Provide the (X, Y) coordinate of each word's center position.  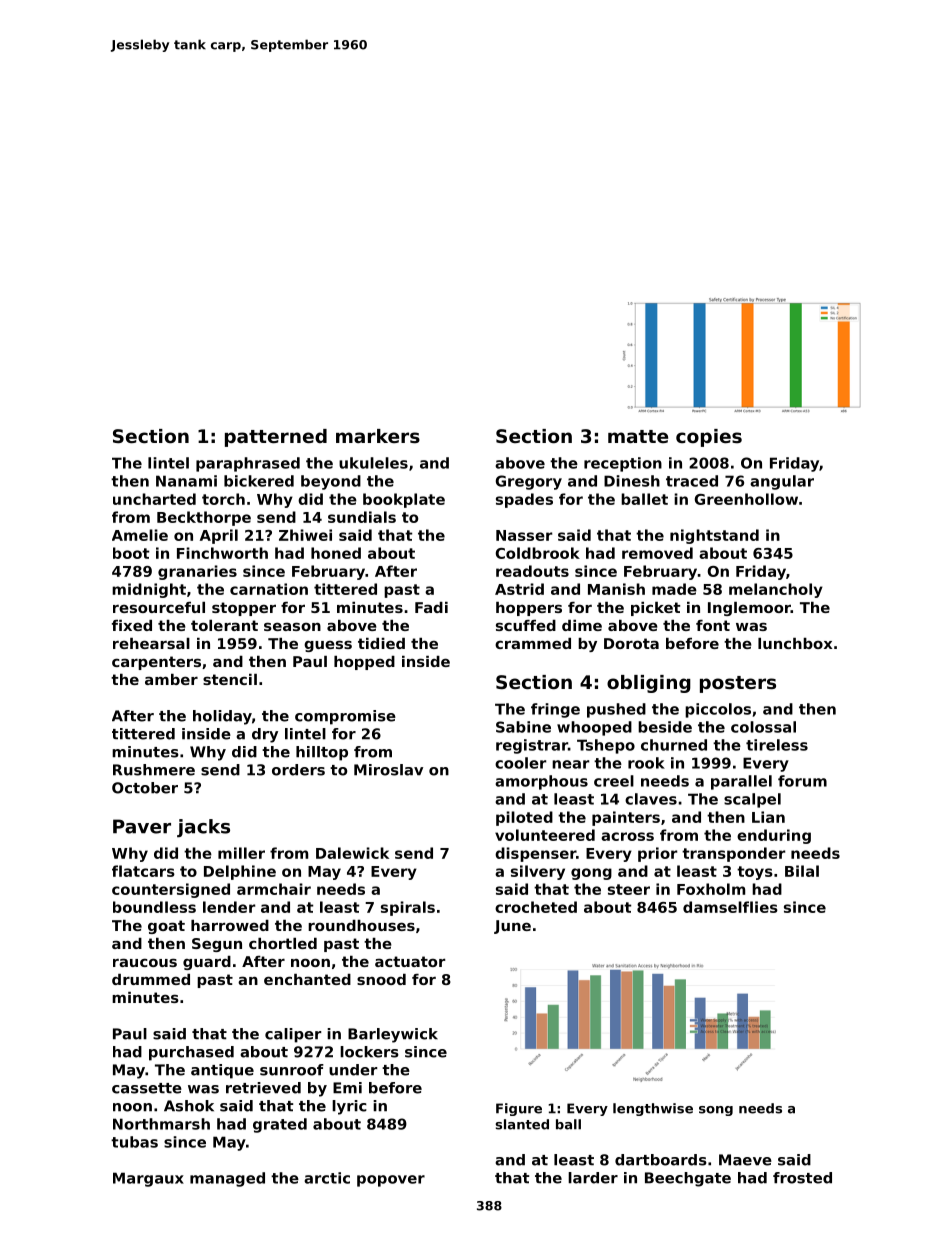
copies (709, 438)
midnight (149, 590)
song (716, 1111)
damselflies (730, 907)
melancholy (776, 590)
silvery (538, 872)
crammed (533, 643)
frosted (802, 1178)
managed (227, 1179)
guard (207, 963)
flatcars (143, 871)
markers (378, 436)
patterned (276, 438)
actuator (410, 961)
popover (391, 1181)
